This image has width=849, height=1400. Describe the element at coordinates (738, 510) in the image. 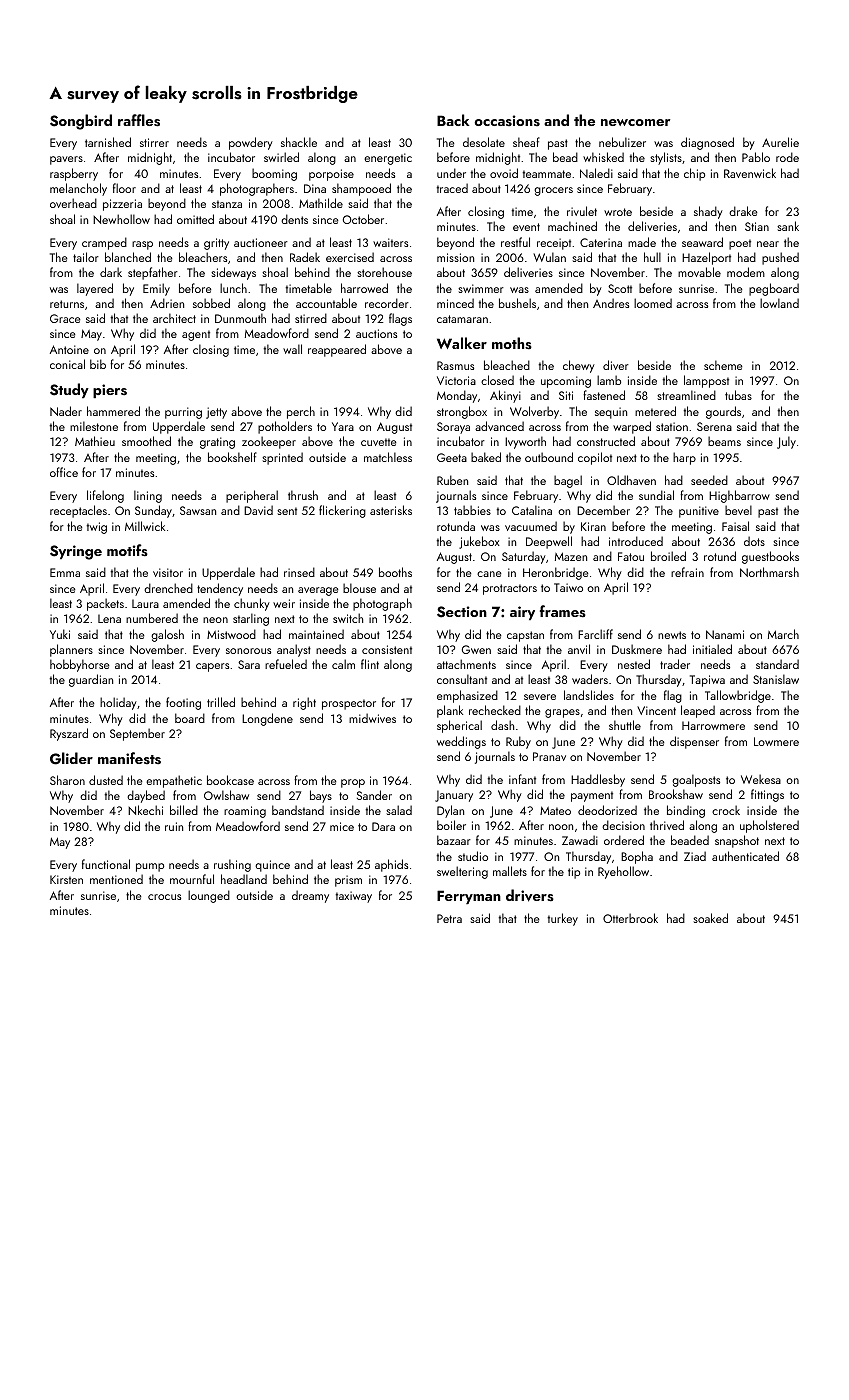

I see `bevel` at that location.
